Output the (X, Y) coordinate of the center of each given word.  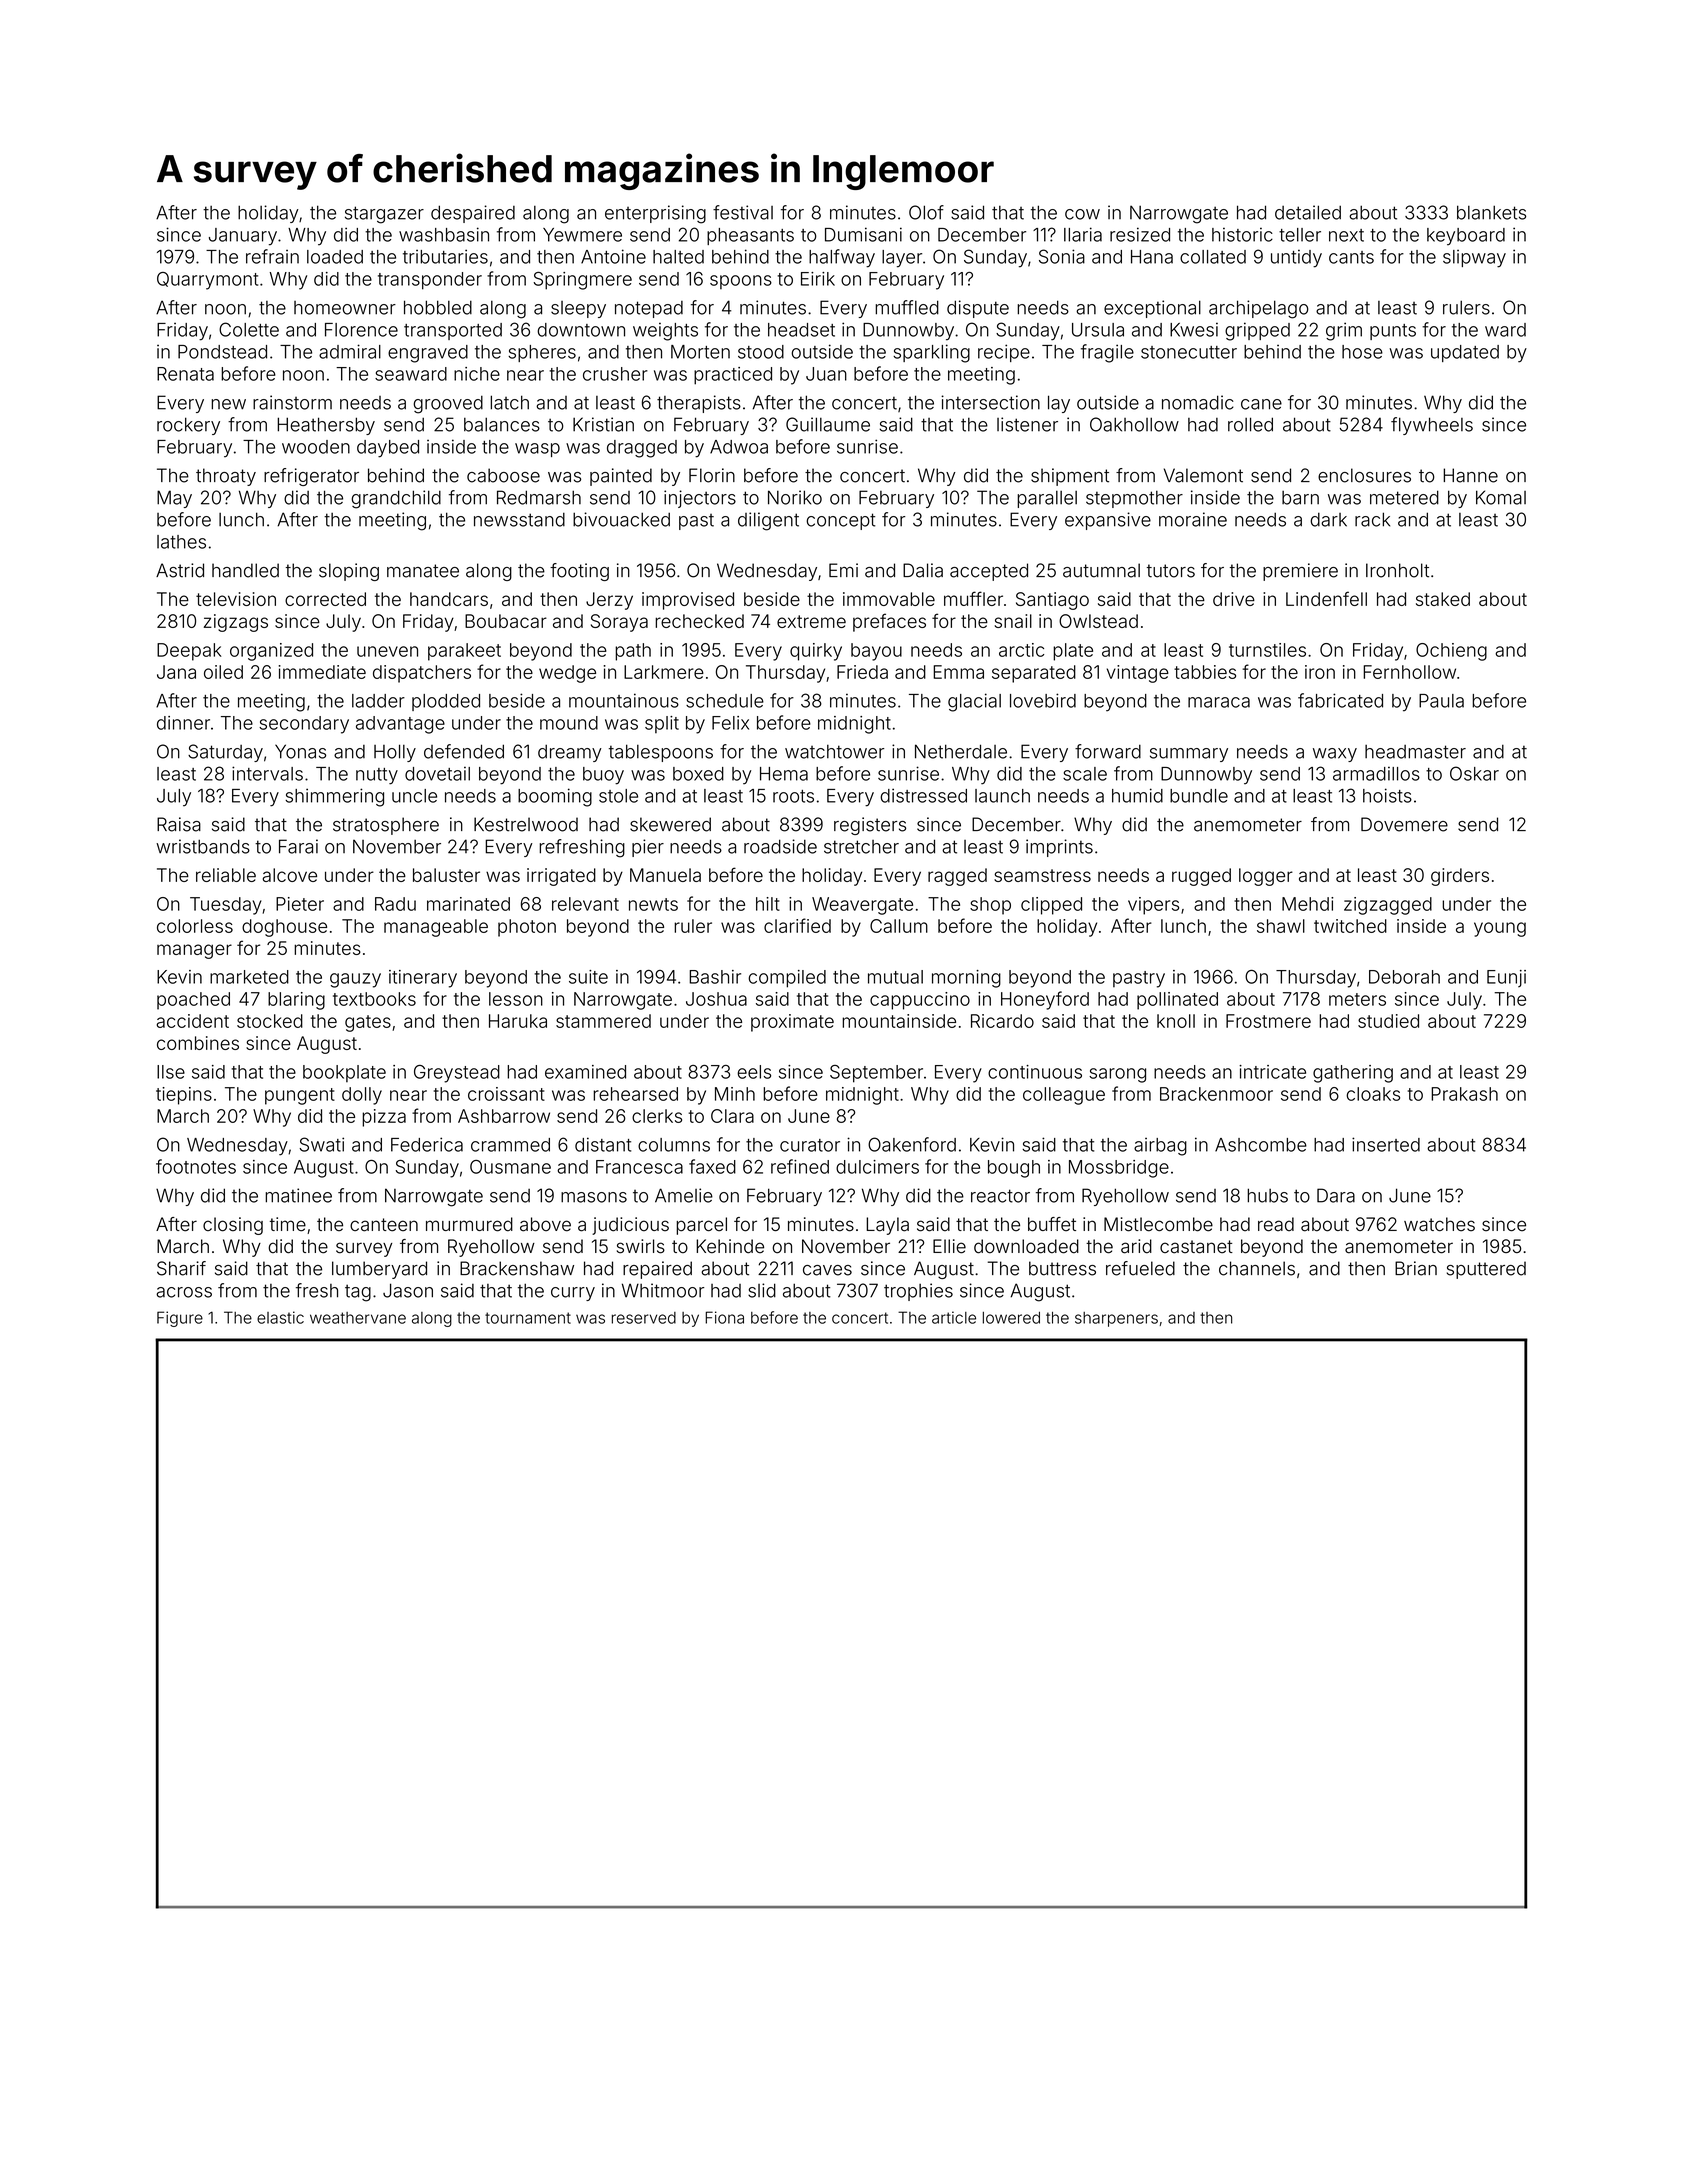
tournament (528, 1318)
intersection (990, 402)
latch (509, 402)
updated (1465, 353)
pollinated (1177, 1001)
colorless (195, 926)
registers (870, 826)
